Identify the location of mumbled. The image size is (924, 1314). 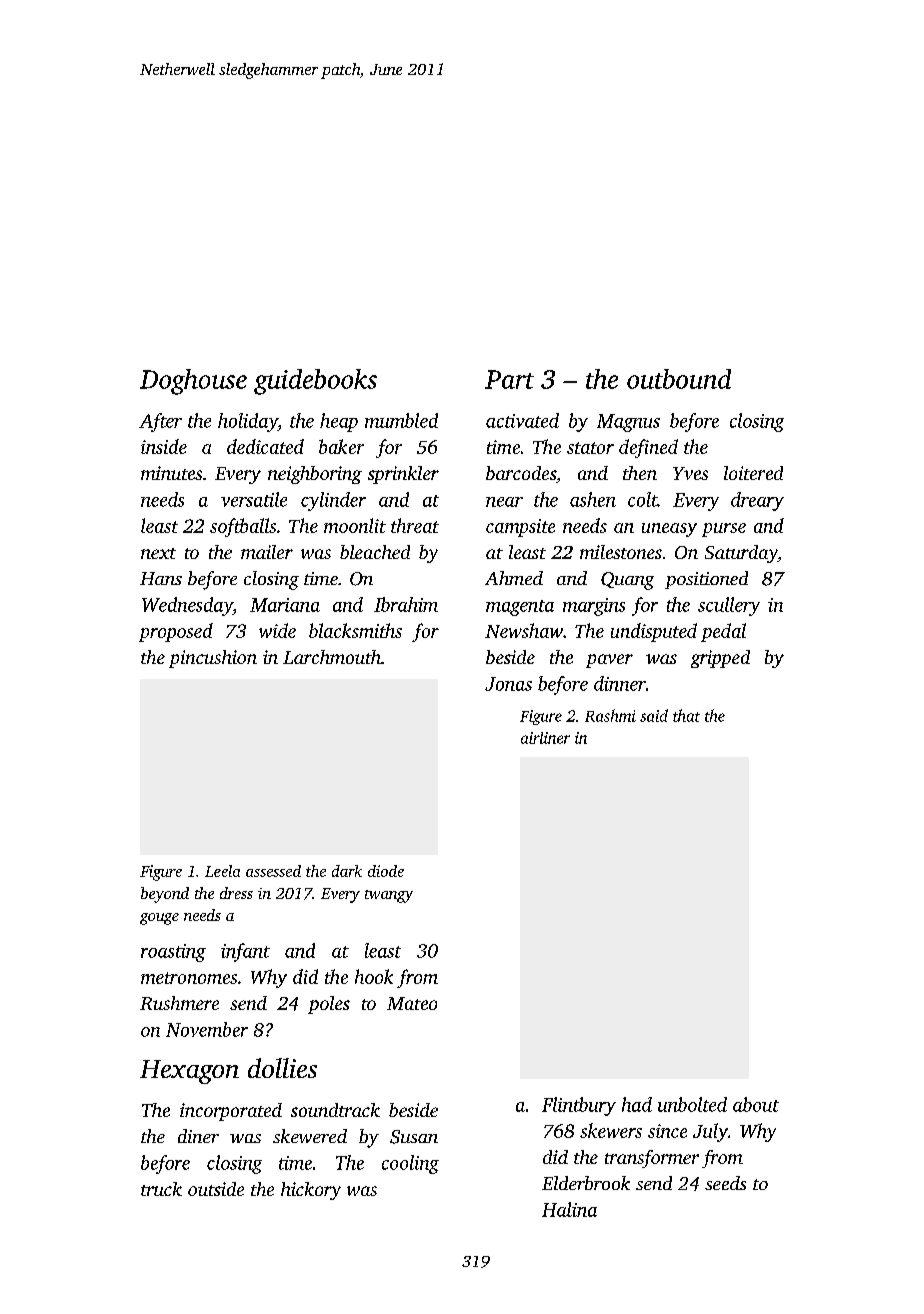
(401, 420).
